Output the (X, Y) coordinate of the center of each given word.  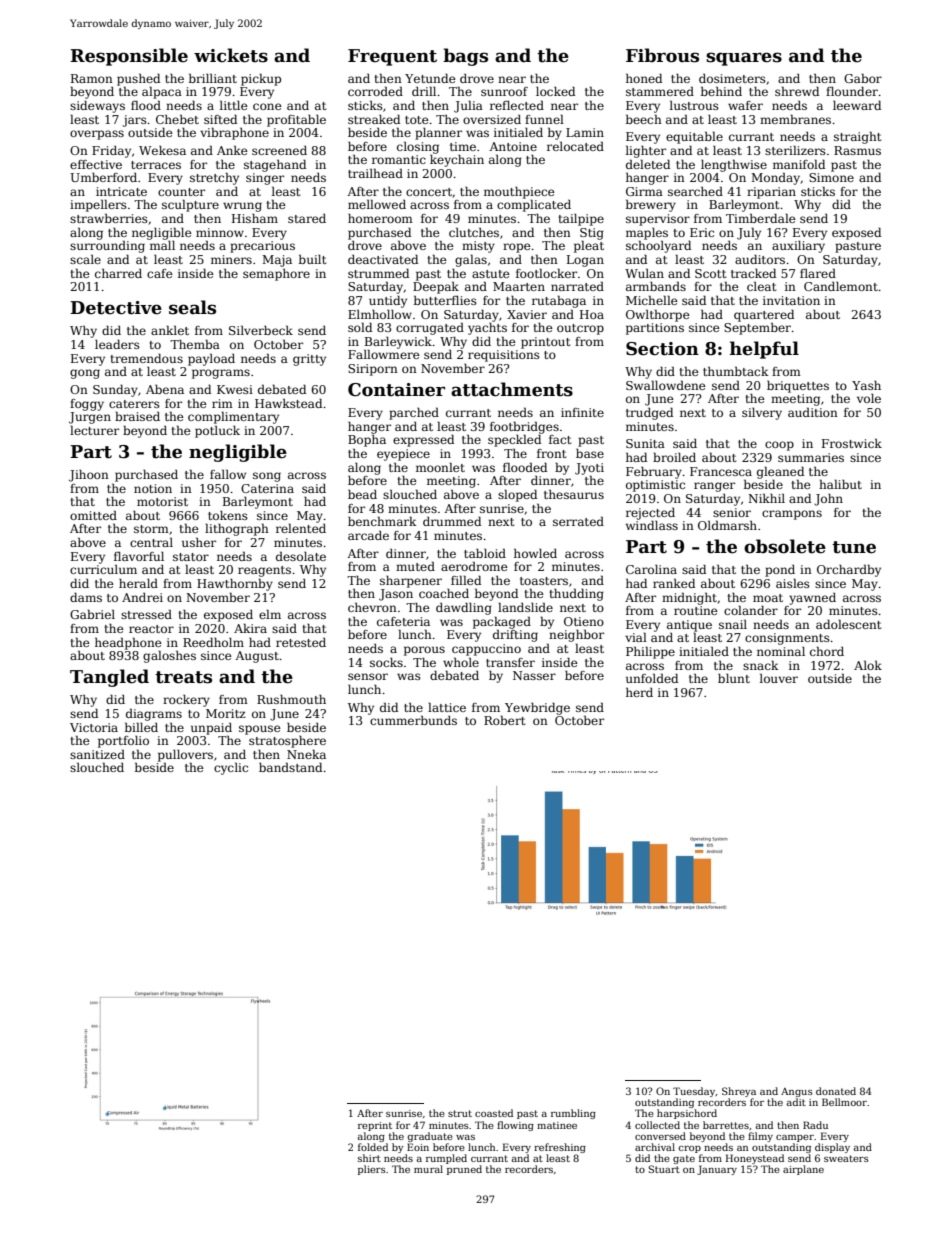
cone (267, 106)
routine (696, 610)
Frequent (392, 57)
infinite (582, 412)
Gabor (863, 78)
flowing (515, 1126)
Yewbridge (537, 708)
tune (854, 547)
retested (301, 642)
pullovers (185, 756)
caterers (134, 404)
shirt (369, 1158)
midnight (689, 598)
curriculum (103, 569)
